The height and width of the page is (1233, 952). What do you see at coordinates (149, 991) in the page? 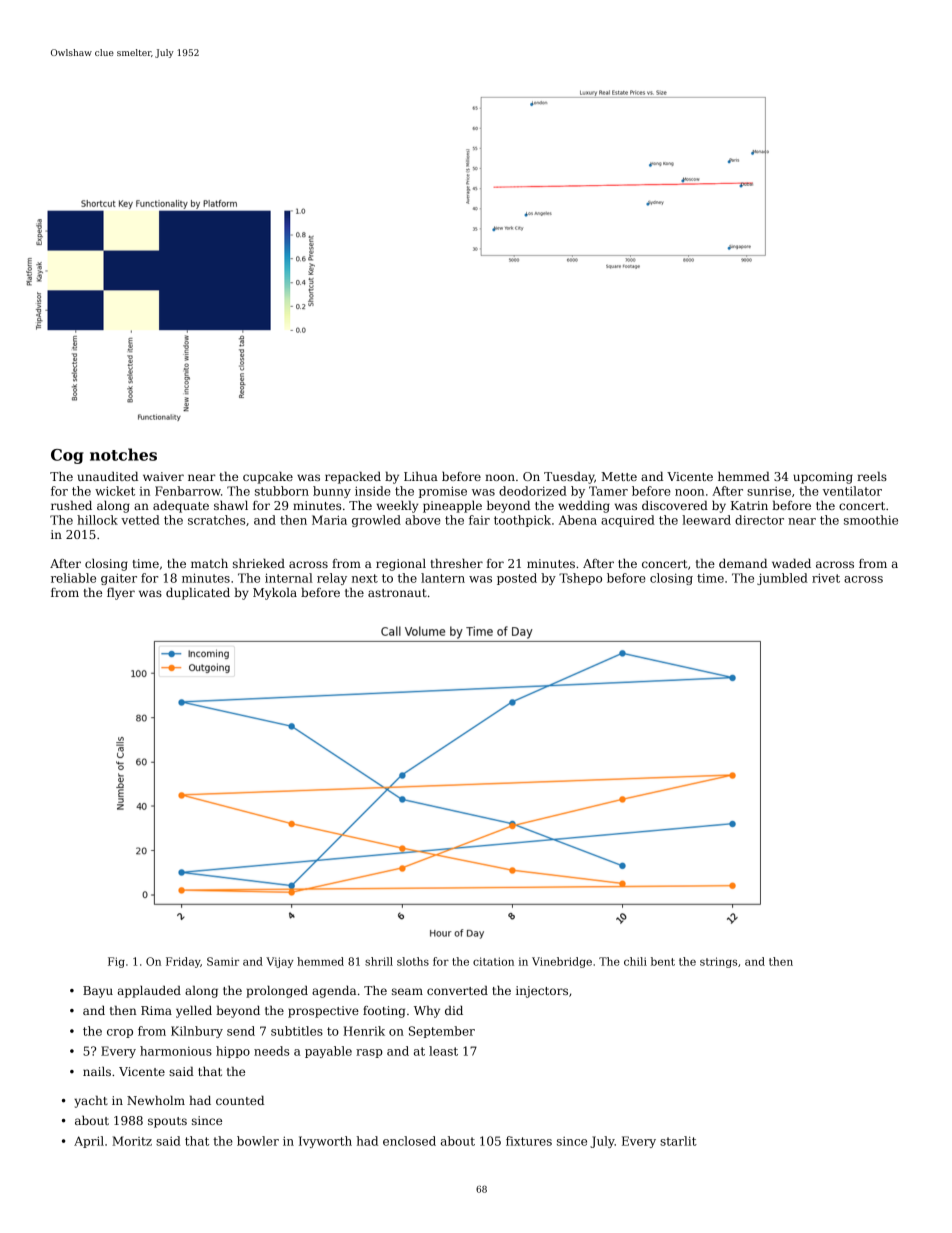
I see `applauded` at bounding box center [149, 991].
